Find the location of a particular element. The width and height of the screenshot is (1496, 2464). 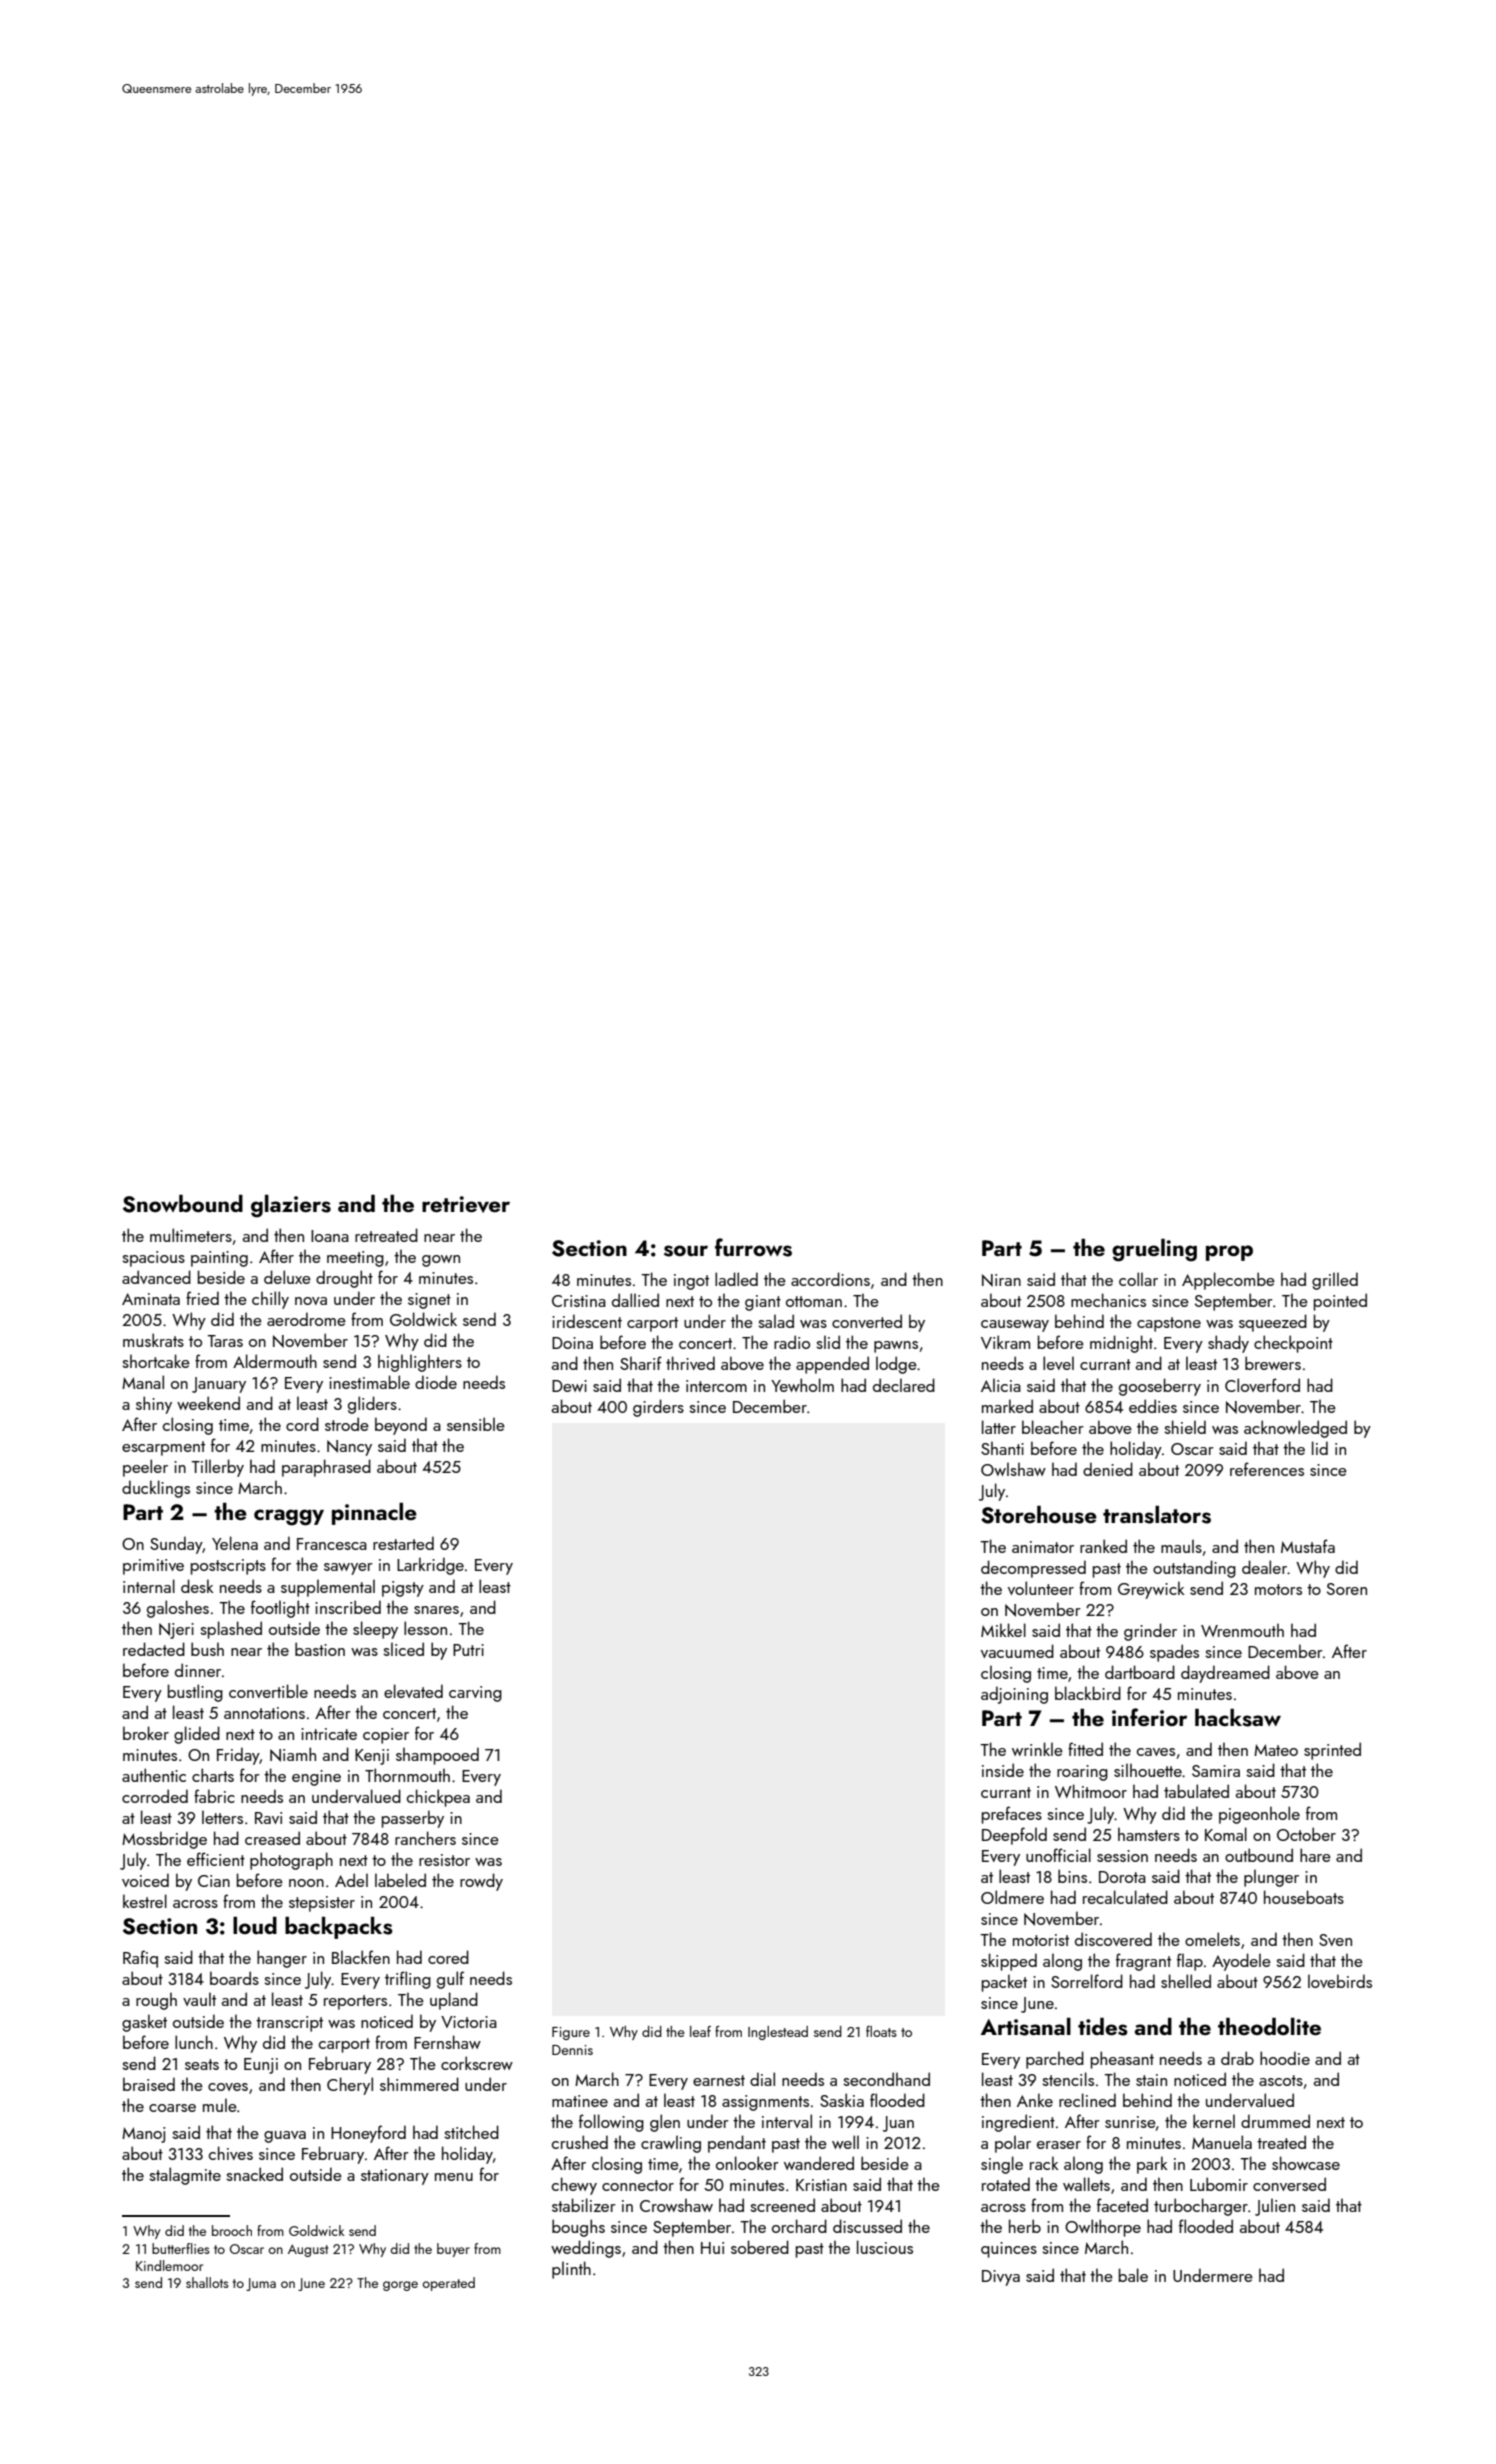

blackbird is located at coordinates (1088, 1693).
